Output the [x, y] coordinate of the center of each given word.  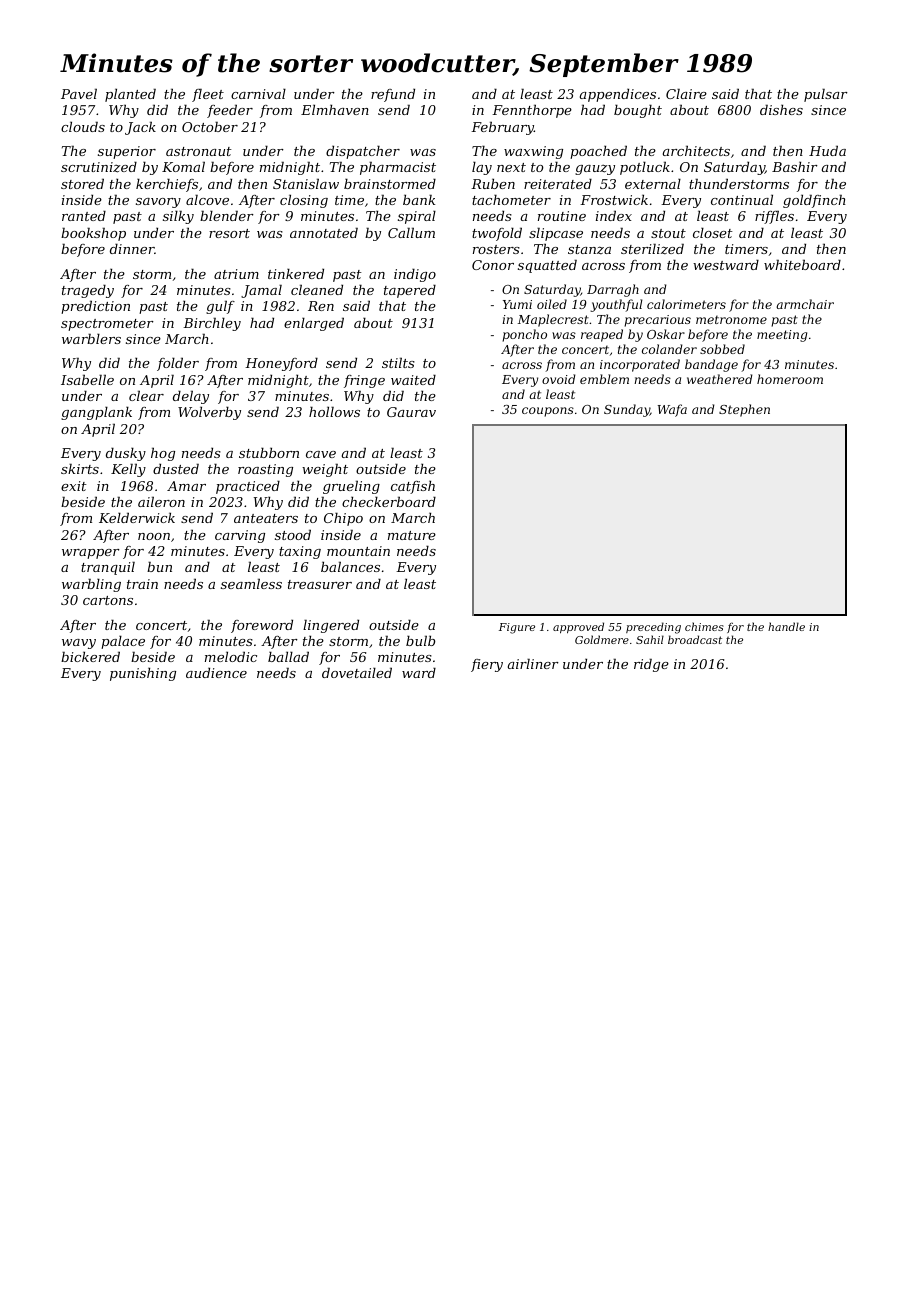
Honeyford [281, 364]
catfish [413, 487]
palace [123, 642]
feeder [230, 111]
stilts [398, 362]
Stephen [744, 410]
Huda [827, 150]
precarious [657, 321]
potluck [645, 168]
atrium [236, 274]
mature [412, 535]
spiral [417, 217]
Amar [186, 486]
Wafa [672, 410]
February [502, 128]
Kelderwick [137, 517]
